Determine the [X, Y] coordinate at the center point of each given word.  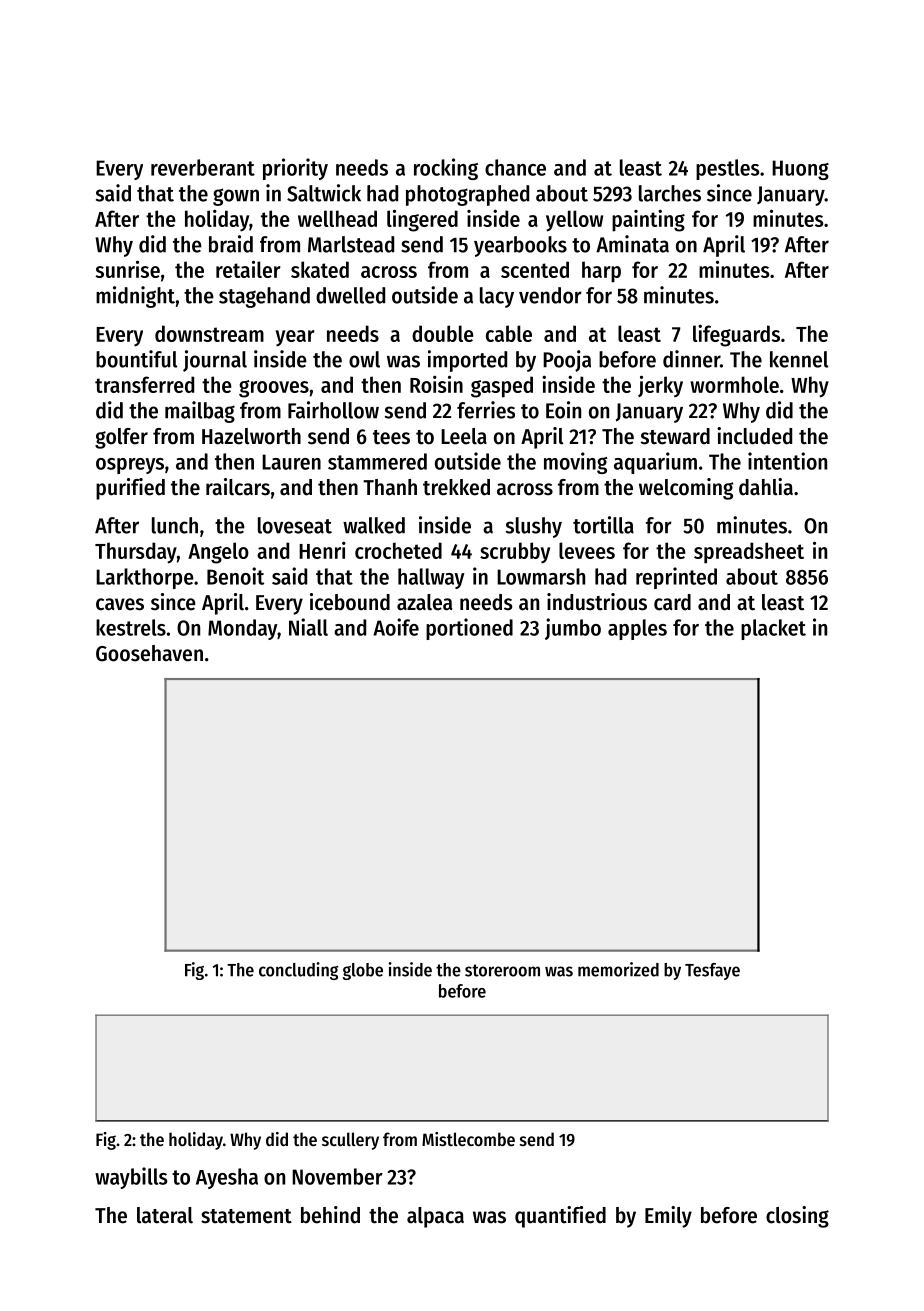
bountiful [136, 359]
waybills [131, 1178]
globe [363, 971]
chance [515, 167]
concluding [298, 971]
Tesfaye [712, 971]
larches [670, 193]
